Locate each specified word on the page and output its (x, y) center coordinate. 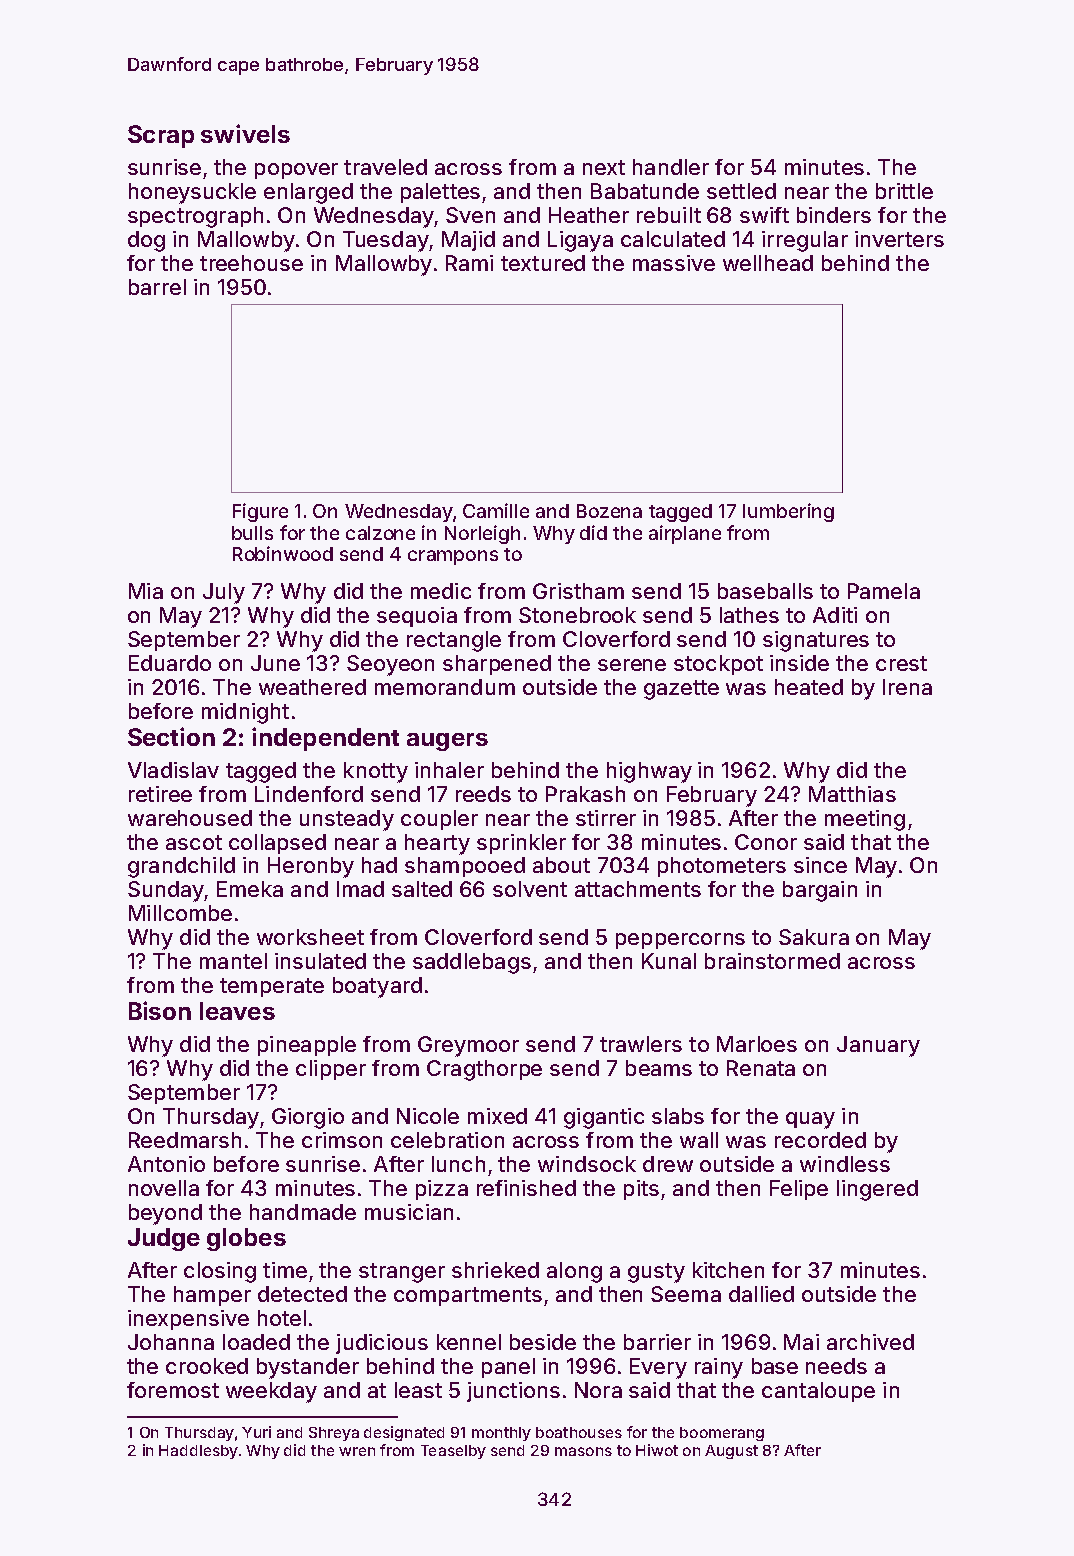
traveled (385, 167)
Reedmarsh (185, 1140)
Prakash (585, 794)
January (878, 1046)
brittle (904, 191)
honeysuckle (192, 193)
